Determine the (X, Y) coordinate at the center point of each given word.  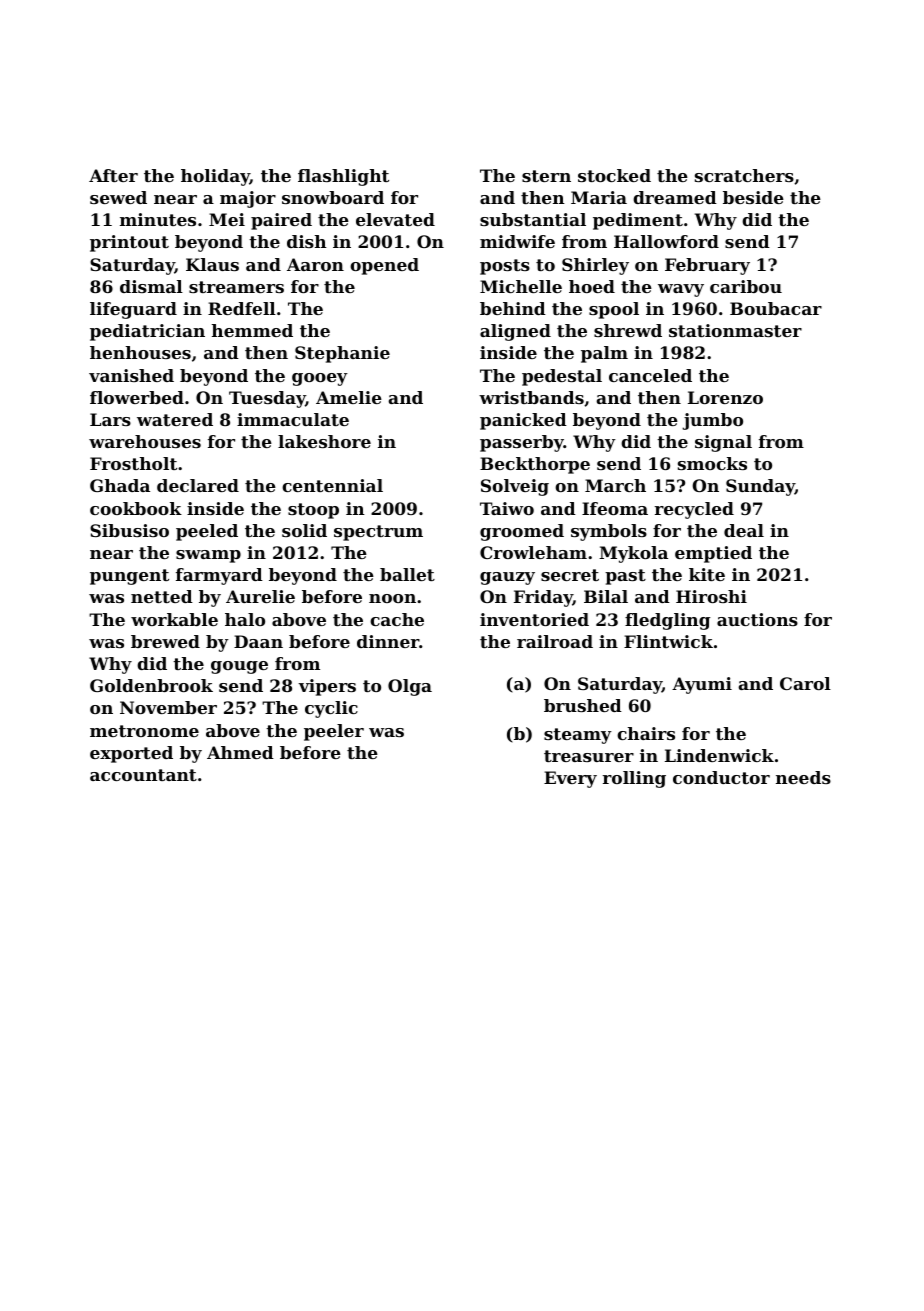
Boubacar (776, 308)
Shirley (595, 266)
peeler (334, 732)
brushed (583, 705)
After (113, 175)
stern (546, 176)
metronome (144, 731)
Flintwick (668, 641)
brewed (165, 641)
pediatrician (147, 332)
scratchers (744, 175)
